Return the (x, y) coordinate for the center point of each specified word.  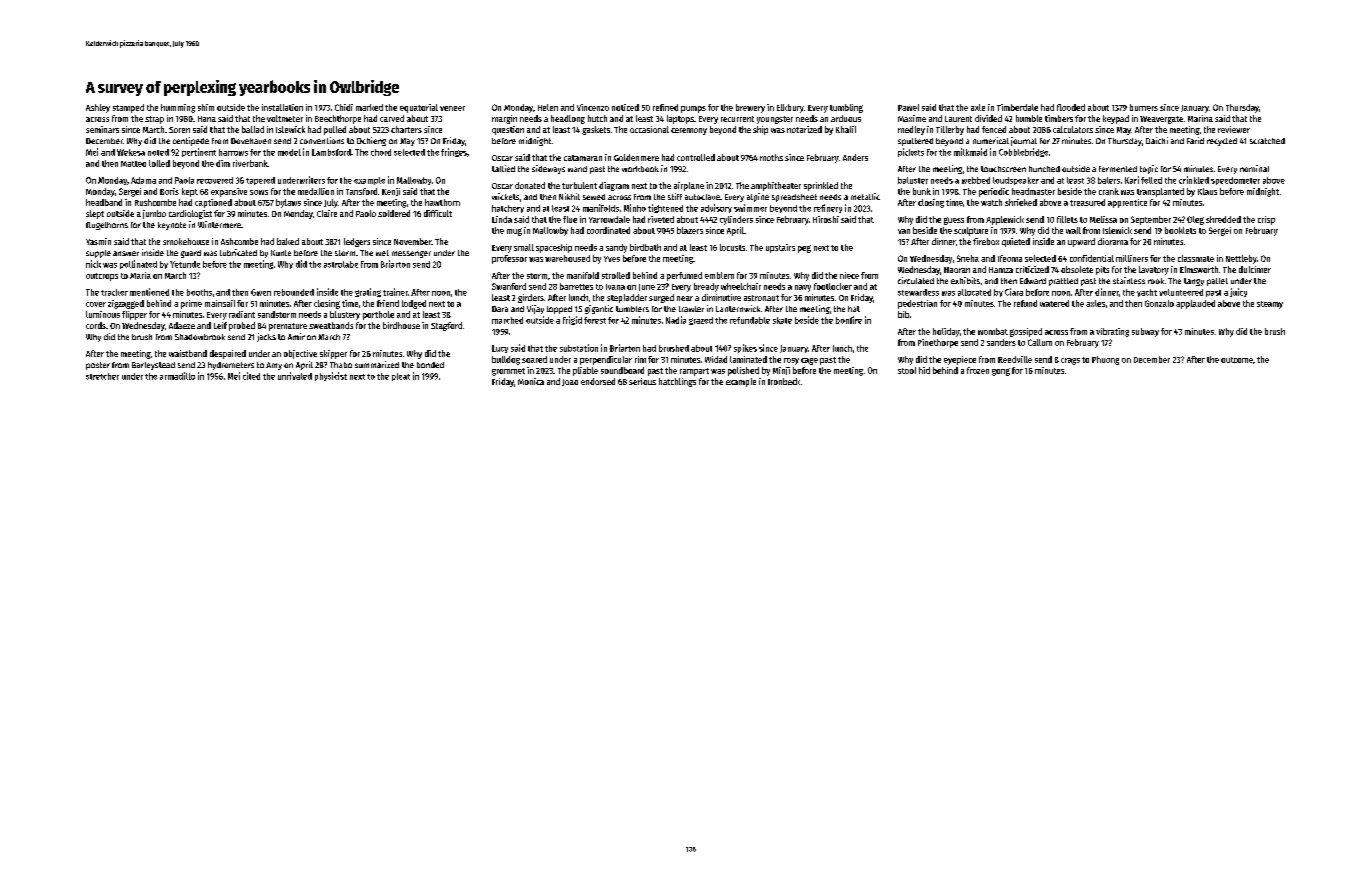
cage (809, 361)
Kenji (391, 192)
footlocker (833, 286)
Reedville (1015, 359)
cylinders (736, 220)
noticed (625, 107)
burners (1144, 107)
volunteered (1181, 292)
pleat (401, 377)
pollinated (138, 264)
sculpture (971, 231)
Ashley (98, 108)
